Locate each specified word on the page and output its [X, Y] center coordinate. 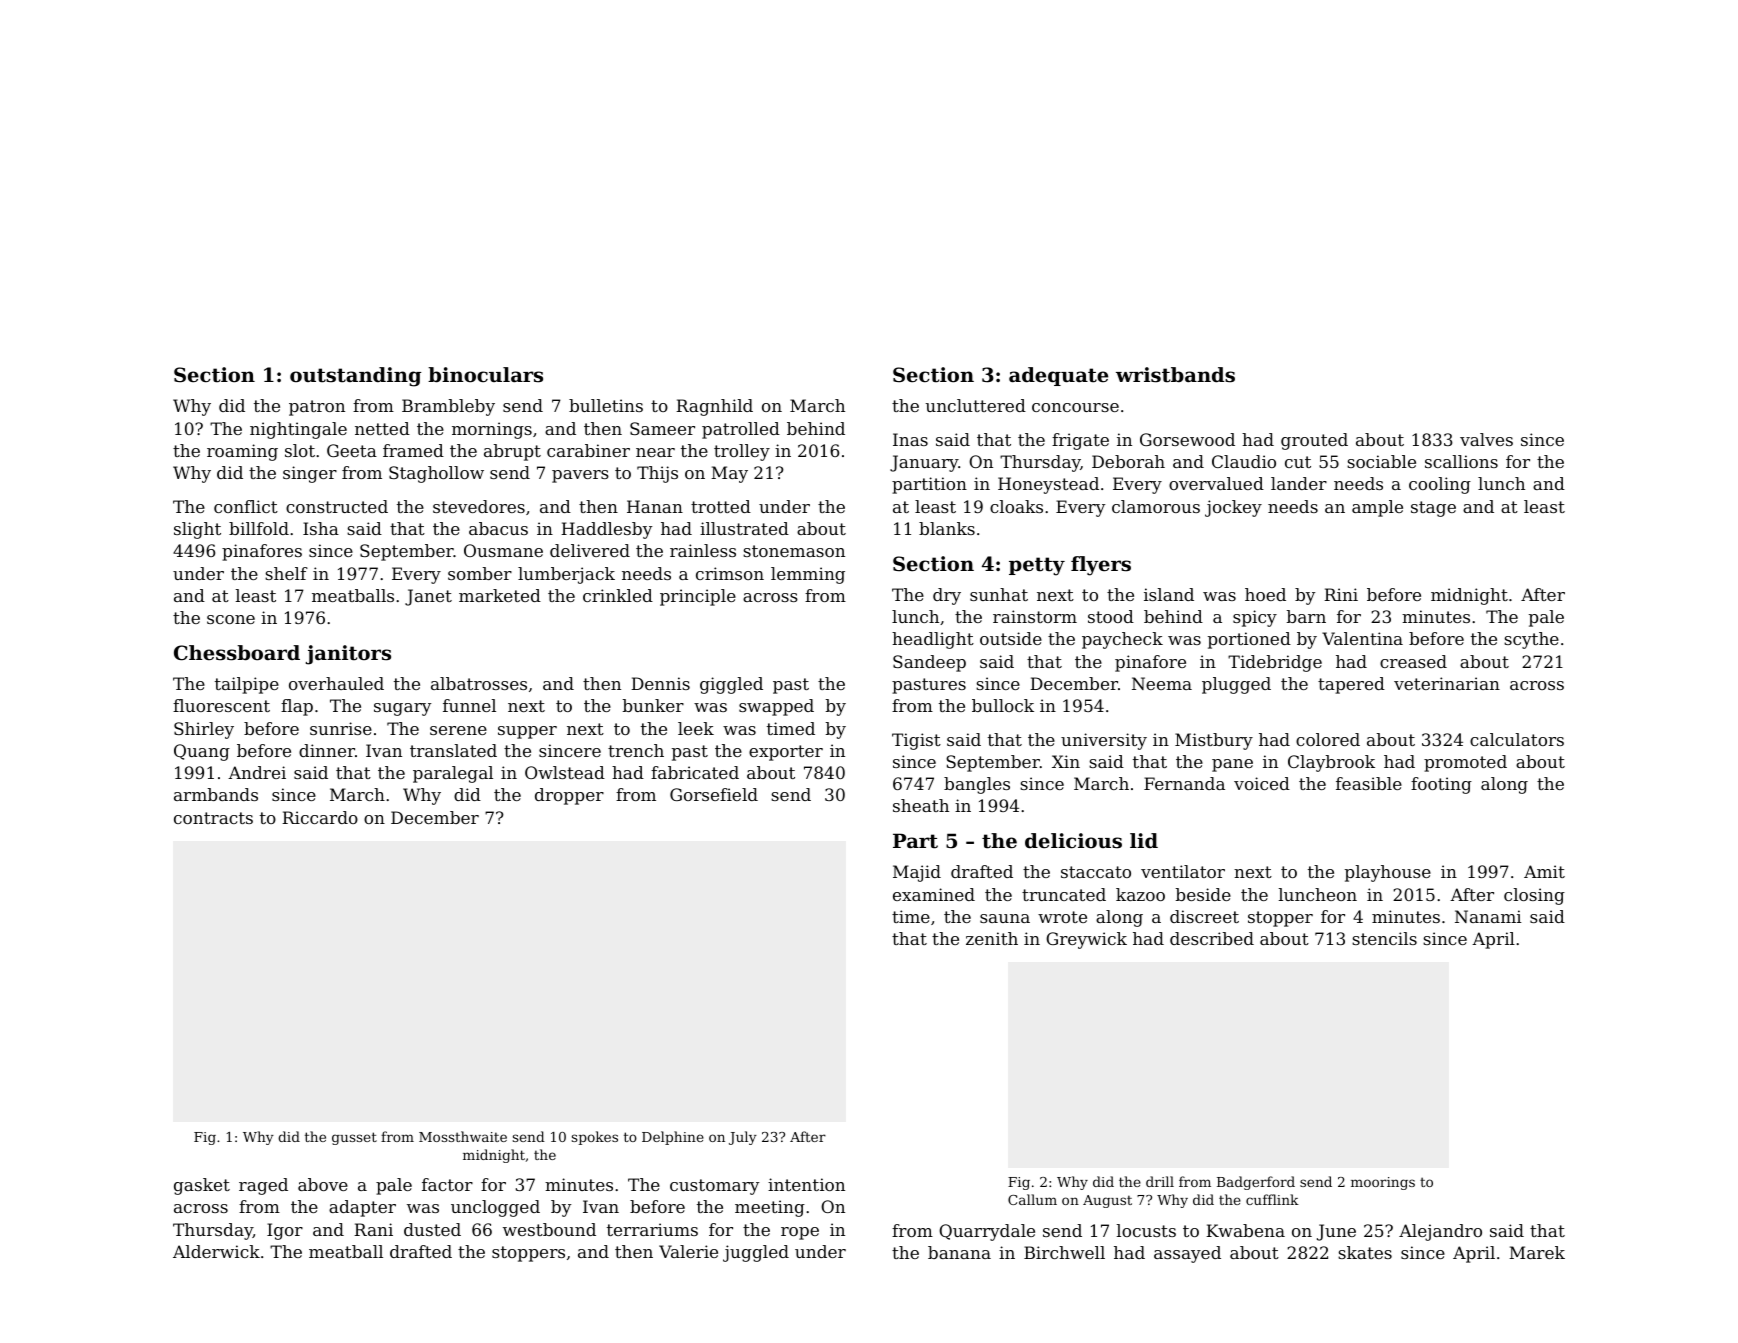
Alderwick [216, 1251]
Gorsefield [714, 794]
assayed [1187, 1254]
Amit [1544, 871]
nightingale [298, 430]
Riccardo [320, 817]
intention [806, 1184]
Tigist [916, 741]
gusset [354, 1138]
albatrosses [479, 683]
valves [1486, 439]
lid [1144, 840]
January [924, 463]
